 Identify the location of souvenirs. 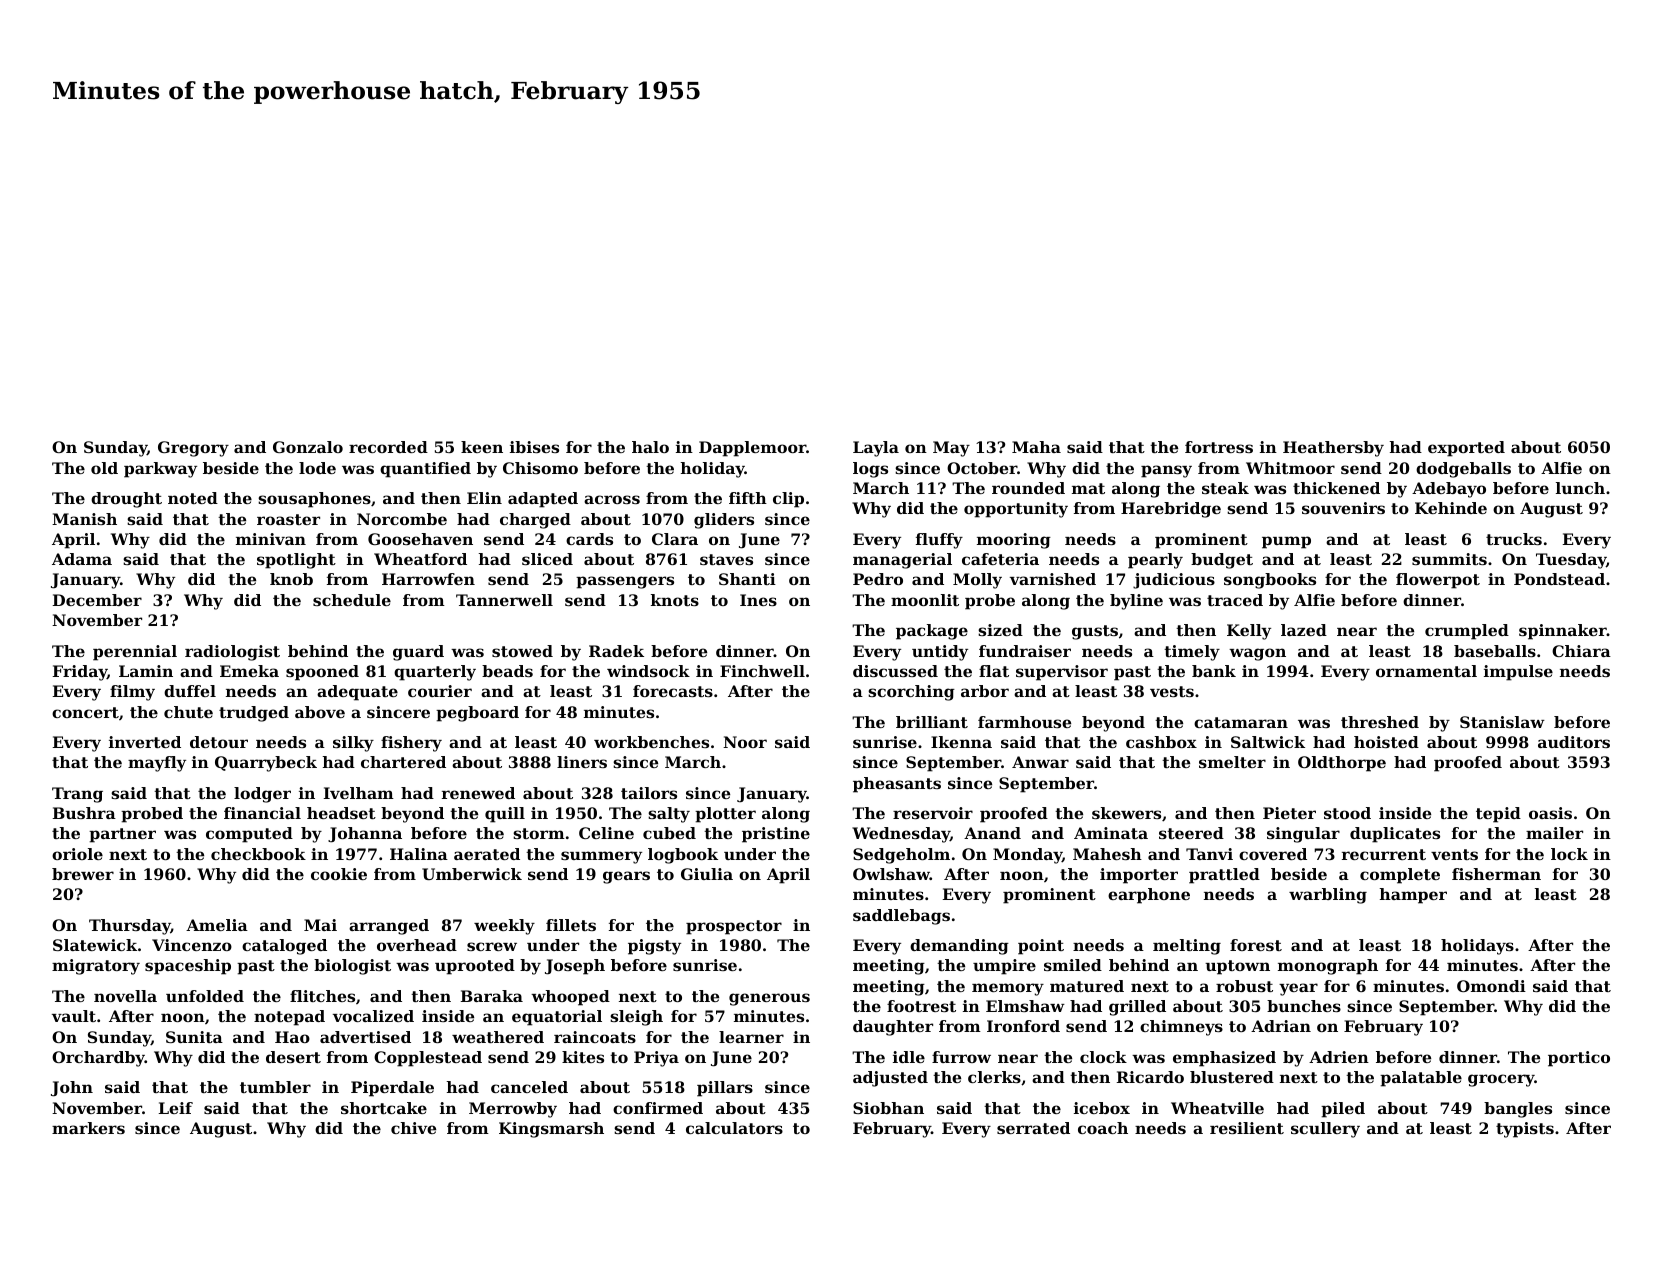
(1343, 508).
